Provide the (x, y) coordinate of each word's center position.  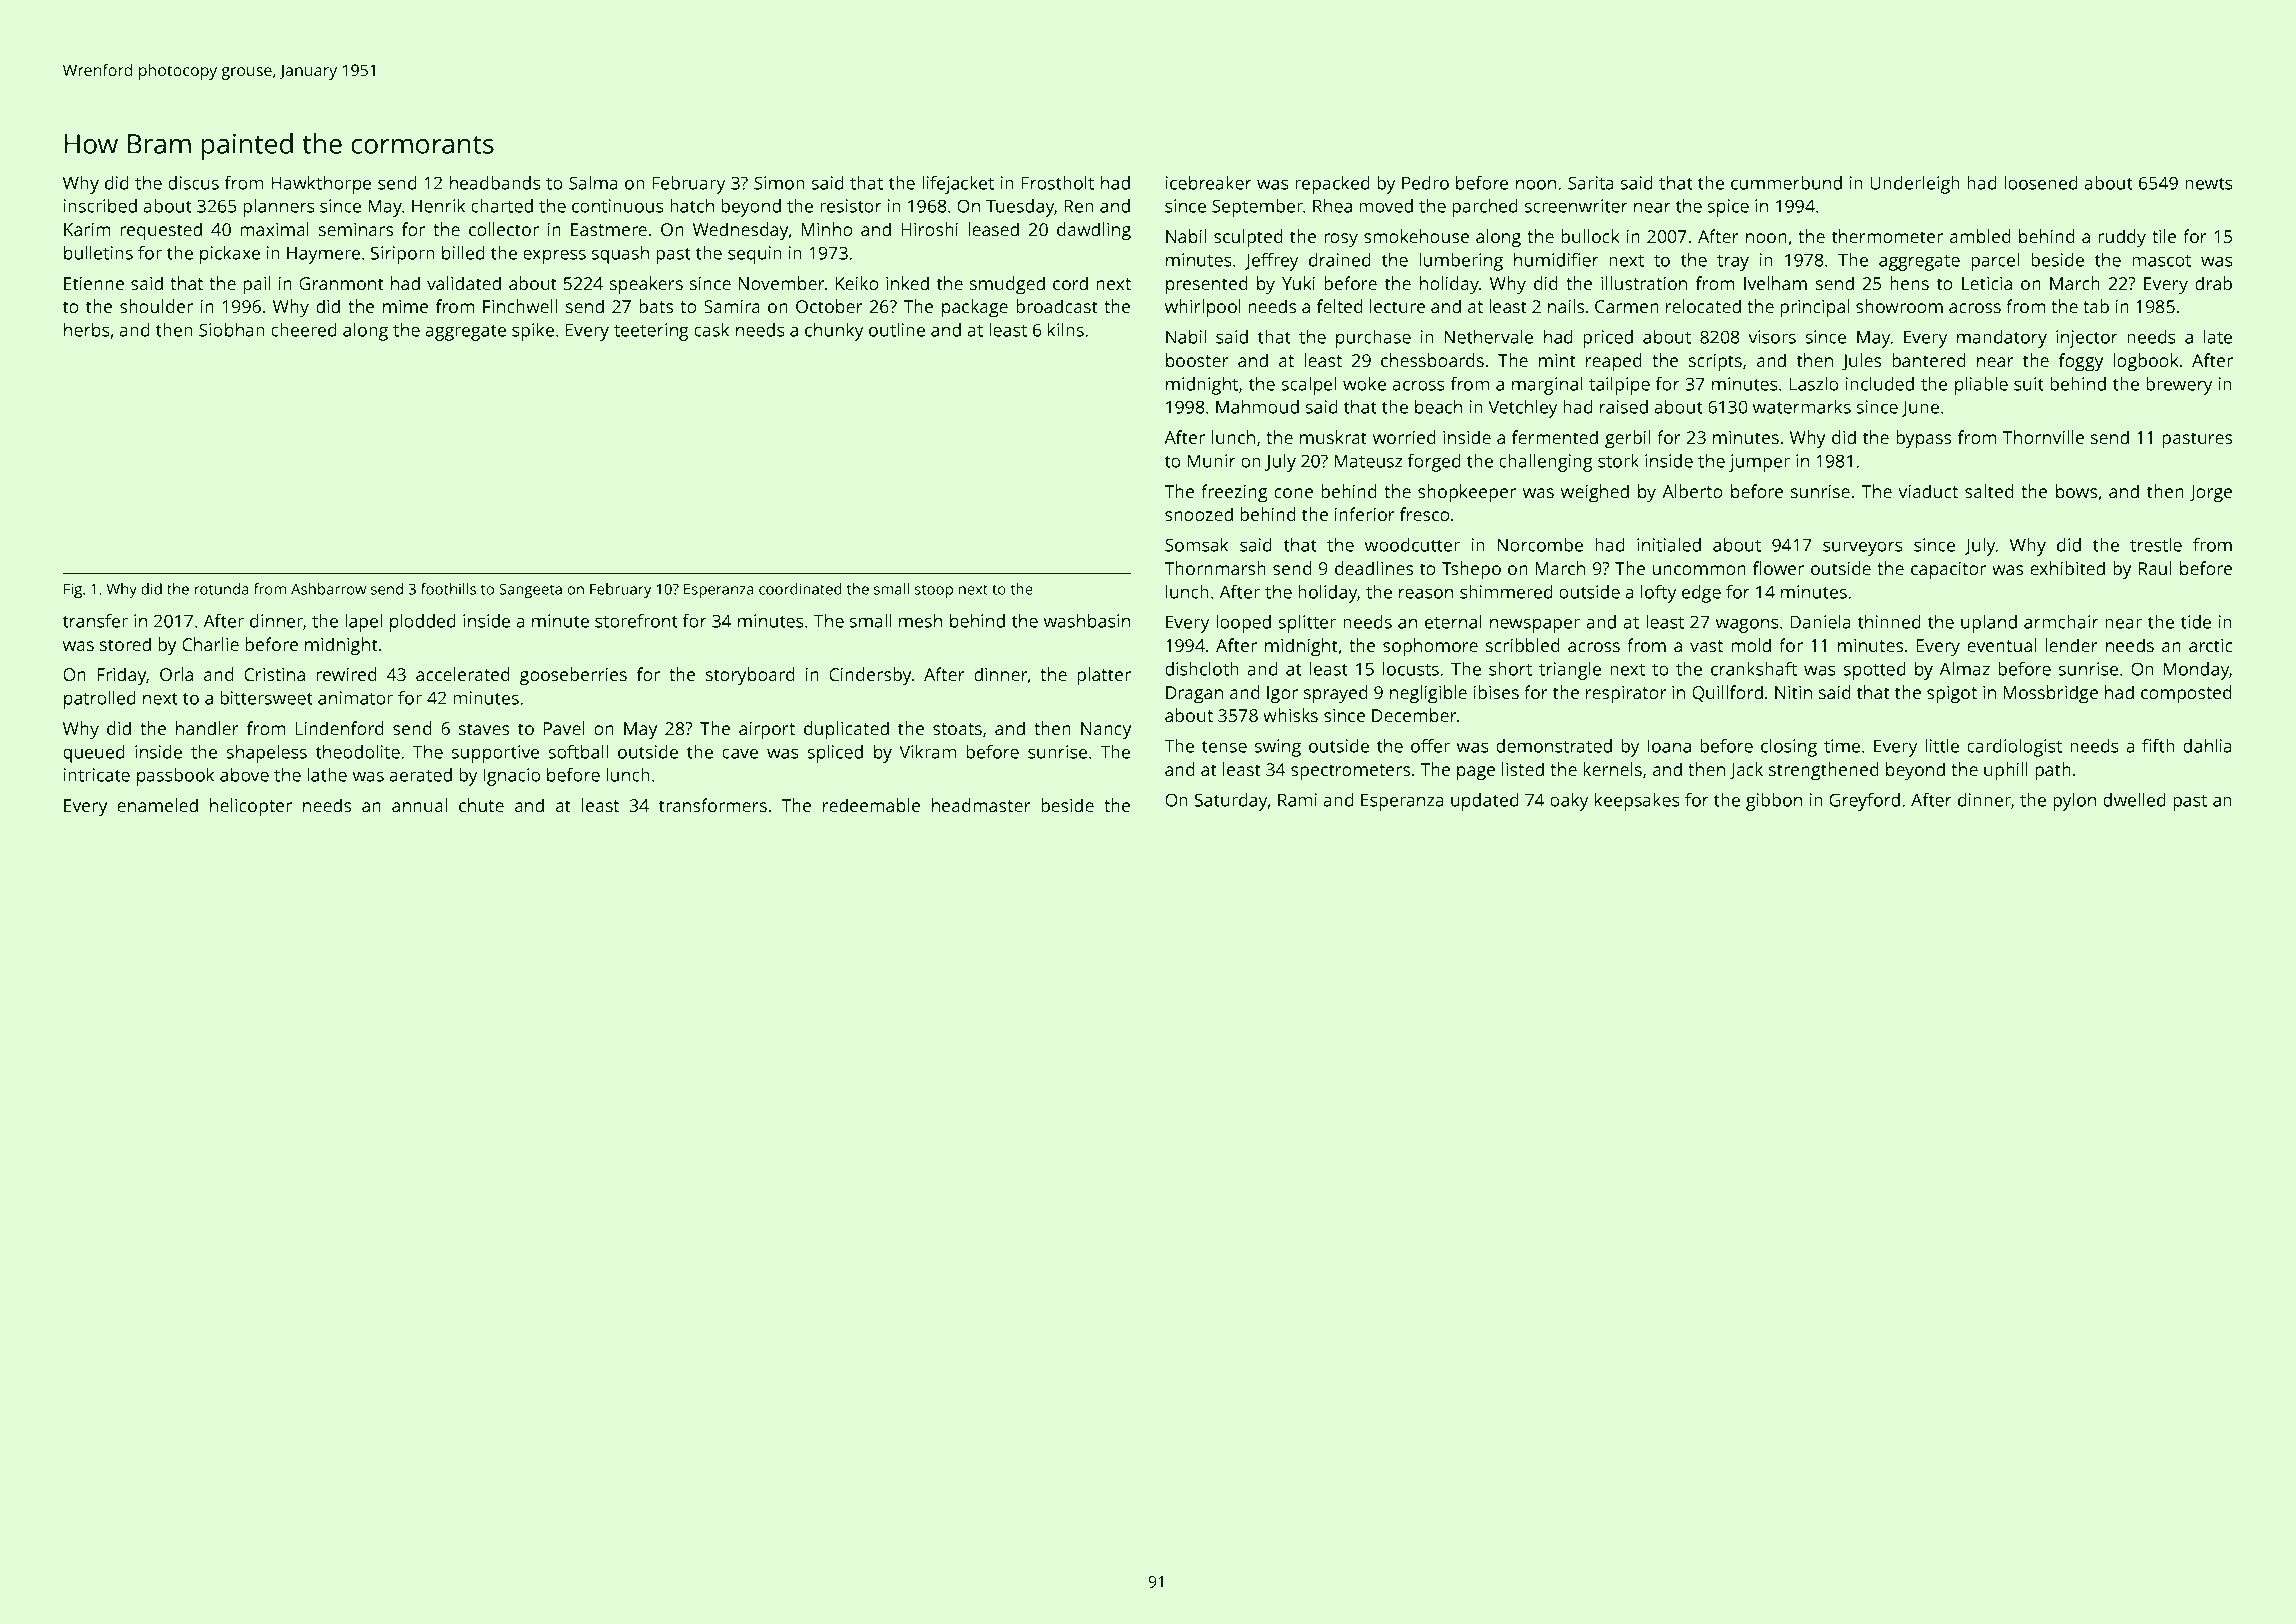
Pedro (1425, 183)
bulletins (98, 253)
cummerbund (1786, 183)
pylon (2074, 802)
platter (1104, 676)
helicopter (251, 807)
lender (2071, 645)
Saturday (1231, 802)
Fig (73, 590)
